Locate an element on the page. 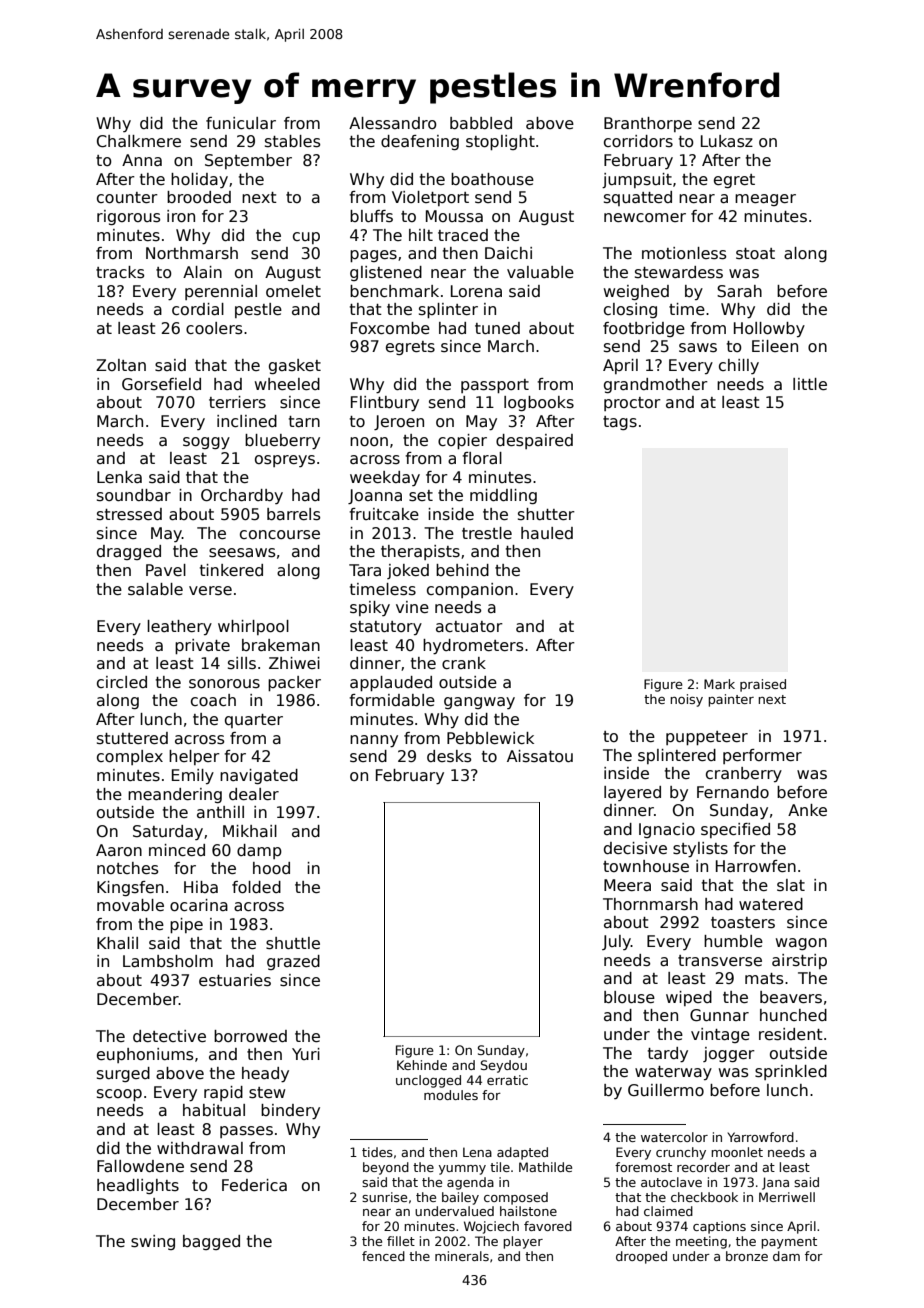 This document has width=924, height=1308. Zoltan is located at coordinates (121, 365).
